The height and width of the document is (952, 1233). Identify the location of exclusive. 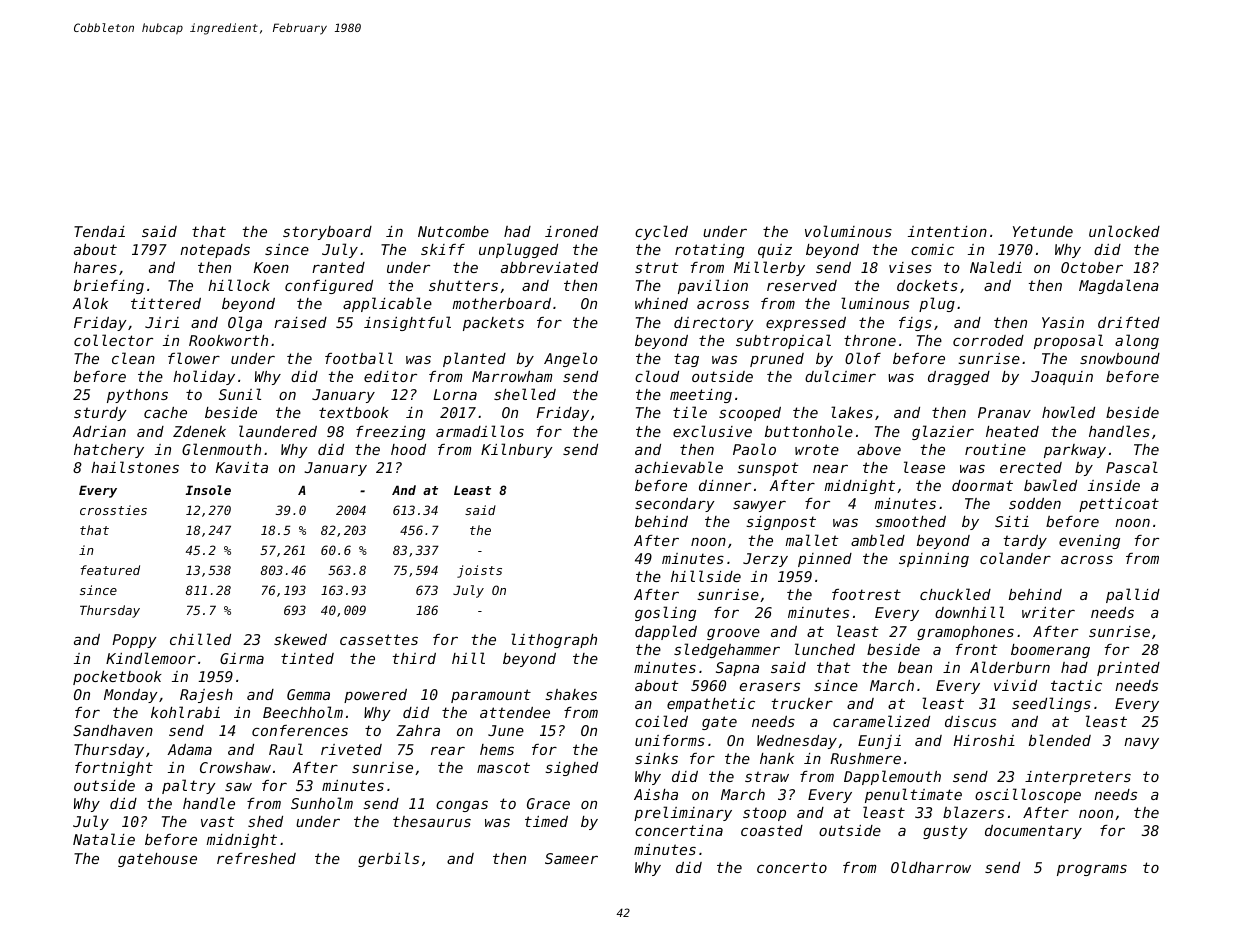
(712, 431).
